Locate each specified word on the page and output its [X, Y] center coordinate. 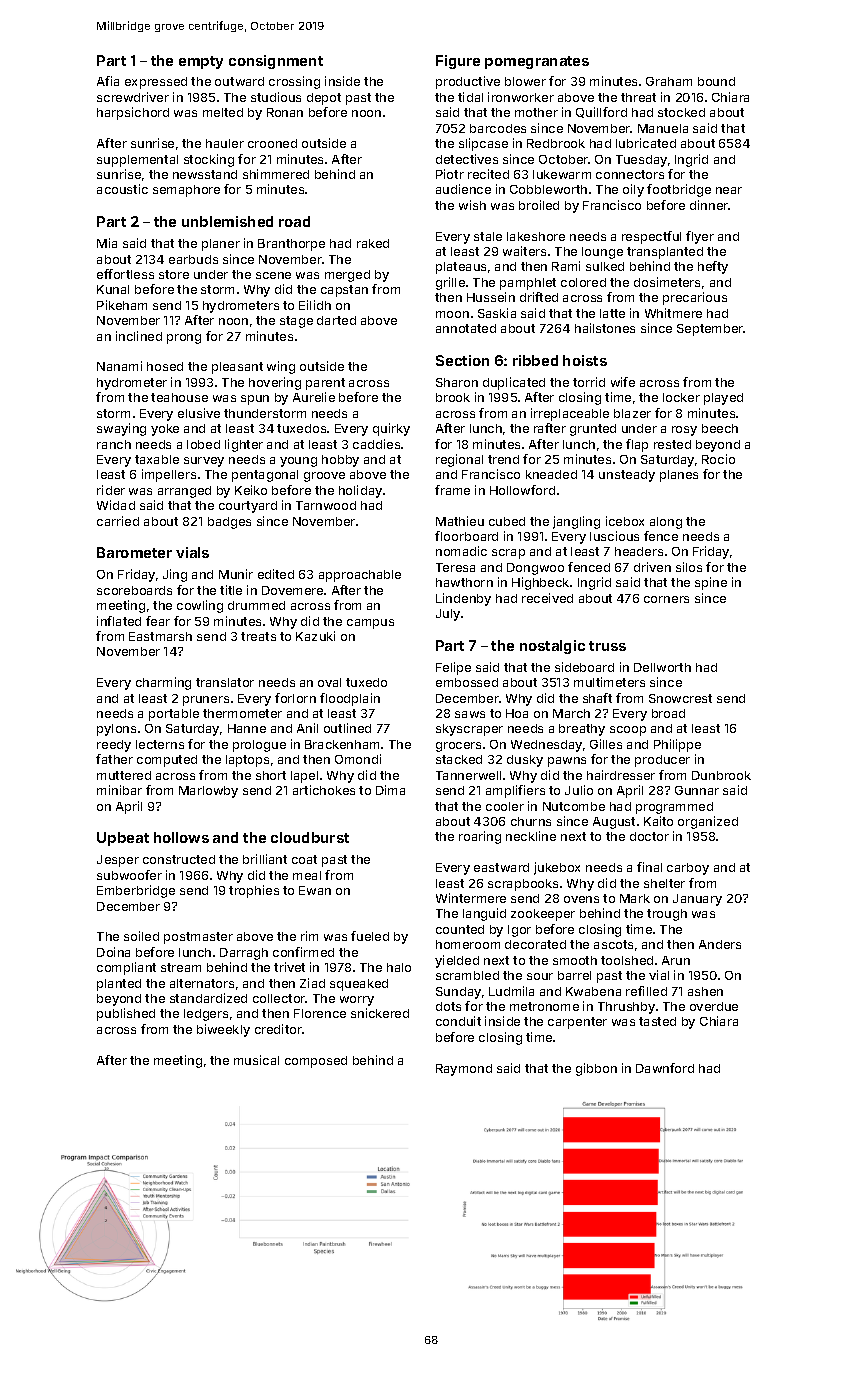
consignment [276, 62]
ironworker [521, 97]
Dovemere [292, 590]
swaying [121, 429]
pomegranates [537, 62]
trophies [254, 891]
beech [720, 428]
